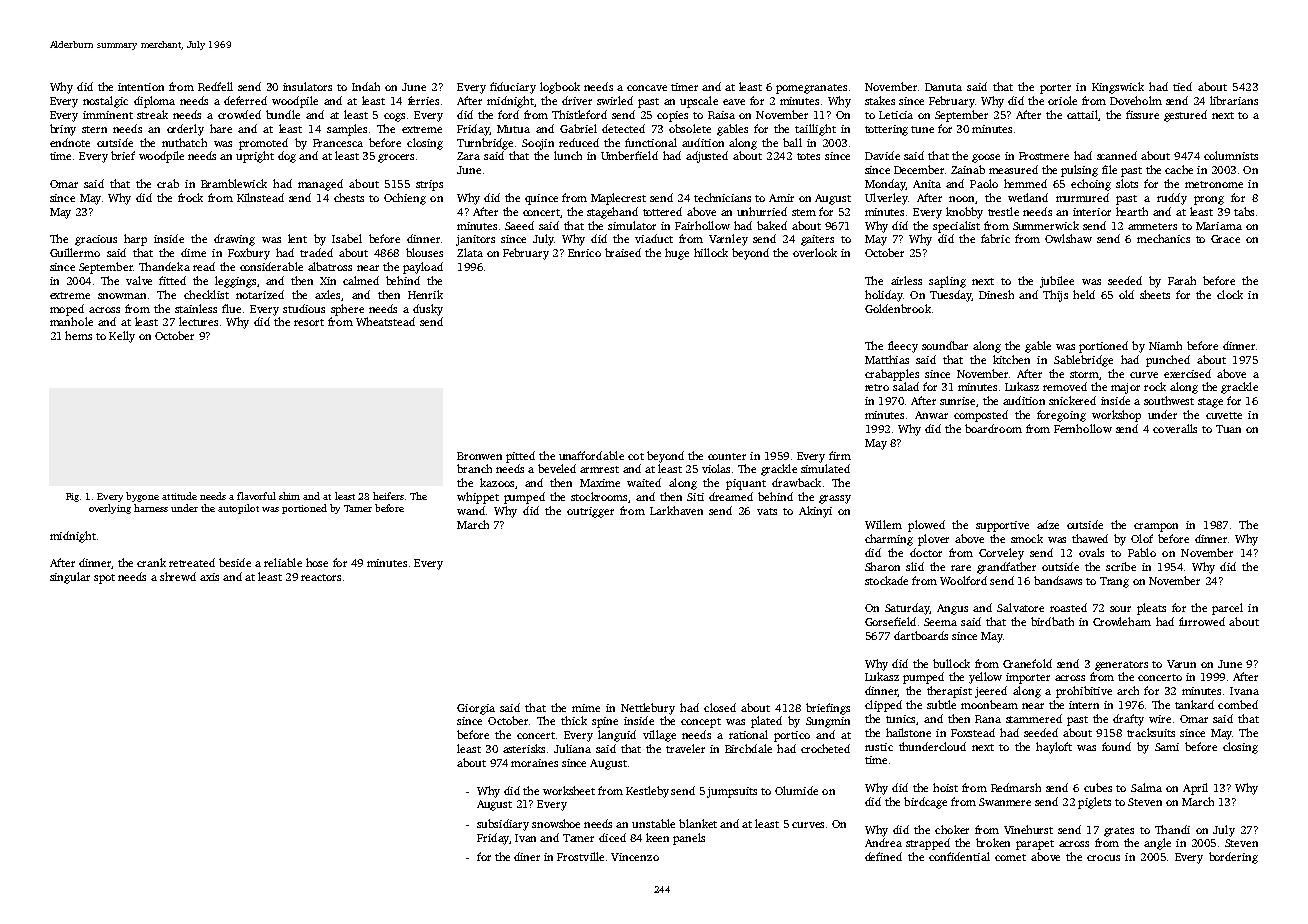 The height and width of the screenshot is (924, 1308). What do you see at coordinates (1083, 428) in the screenshot?
I see `Fernhollow` at bounding box center [1083, 428].
